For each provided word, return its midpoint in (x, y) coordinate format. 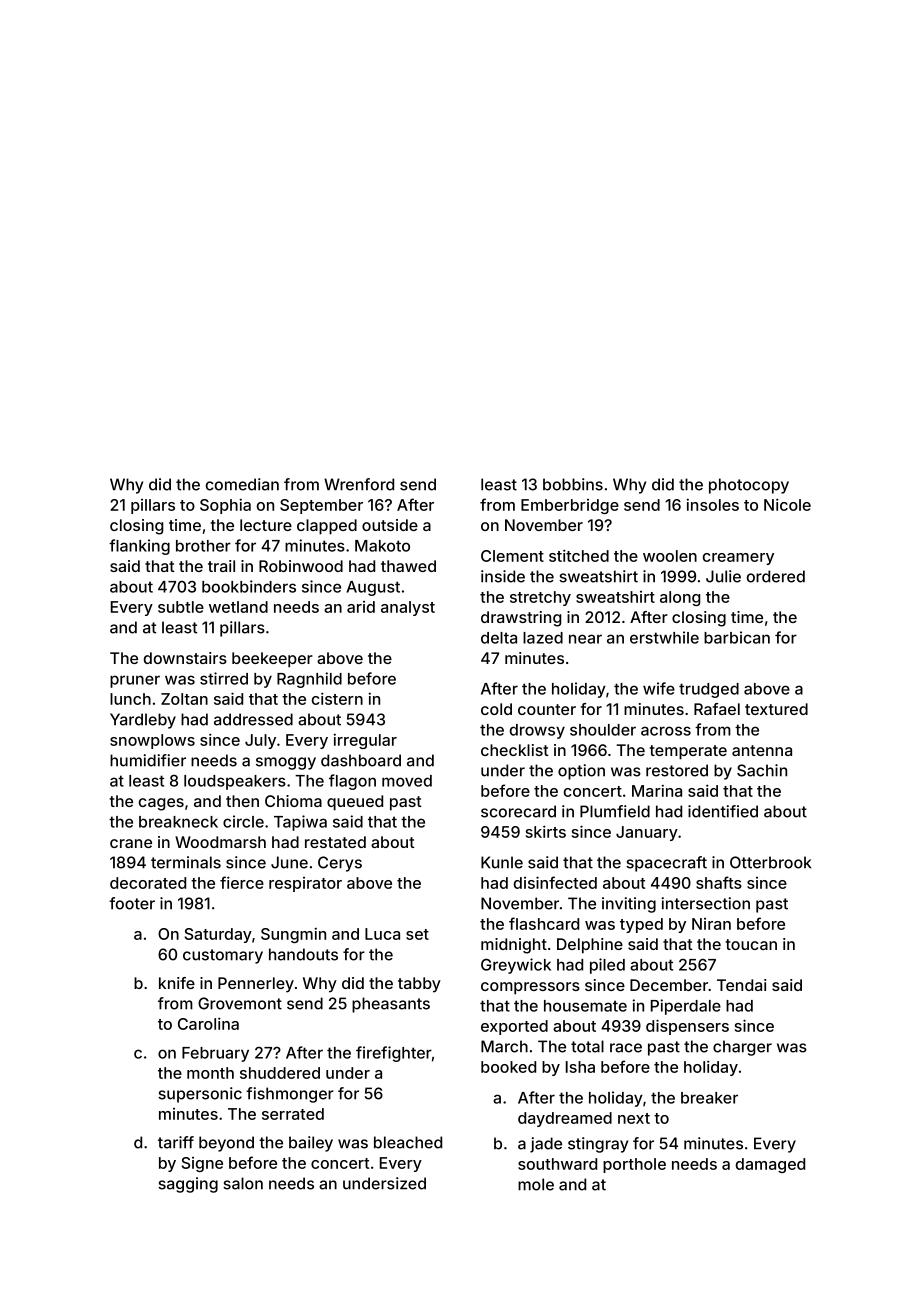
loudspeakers (235, 782)
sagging (188, 1185)
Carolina (208, 1023)
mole (536, 1184)
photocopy (749, 486)
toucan (751, 944)
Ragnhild (309, 680)
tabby (419, 985)
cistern (337, 698)
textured (776, 709)
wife (659, 688)
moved (407, 781)
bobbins (573, 484)
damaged (770, 1165)
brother (203, 546)
